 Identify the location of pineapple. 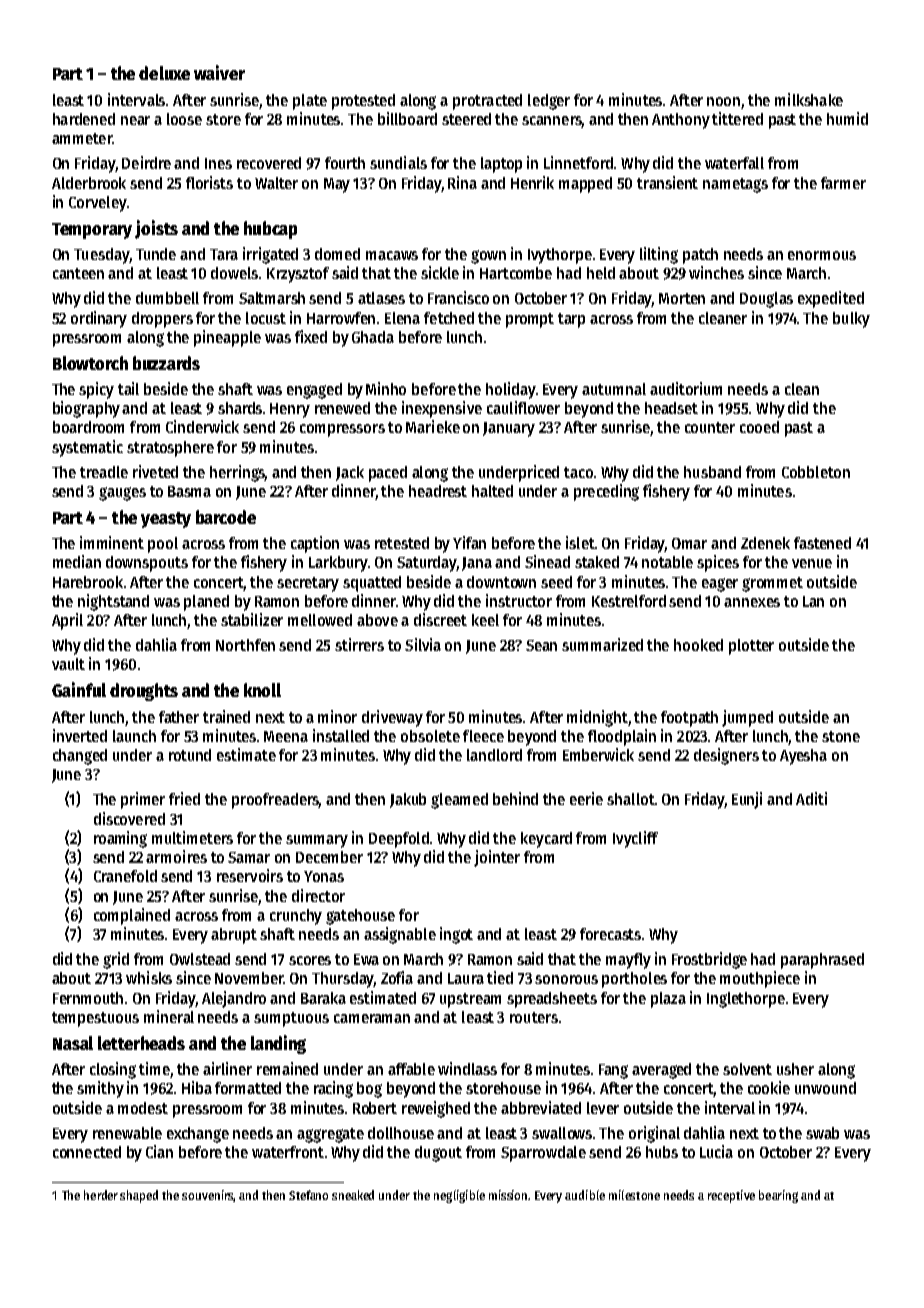
(227, 338).
